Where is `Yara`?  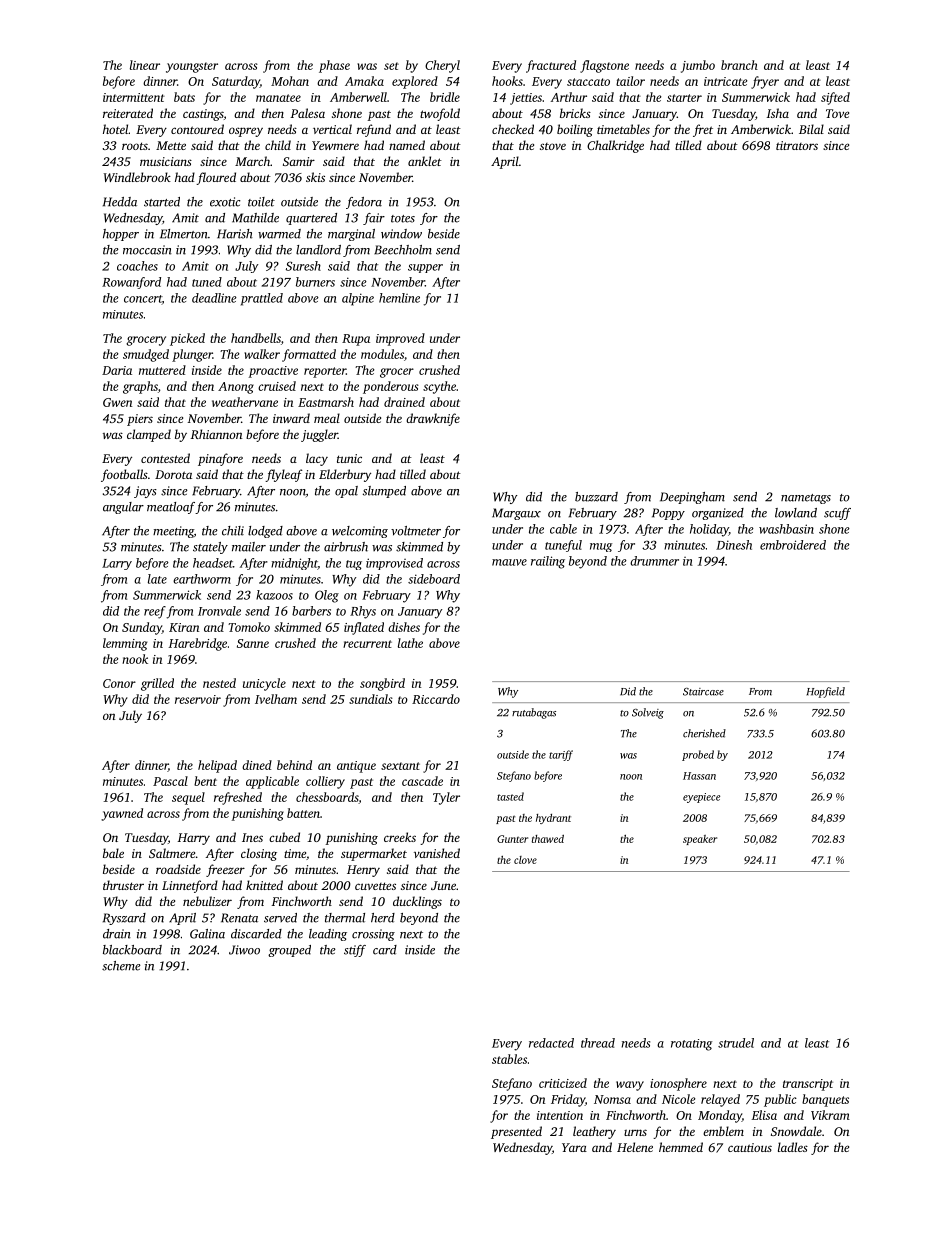 Yara is located at coordinates (574, 1147).
